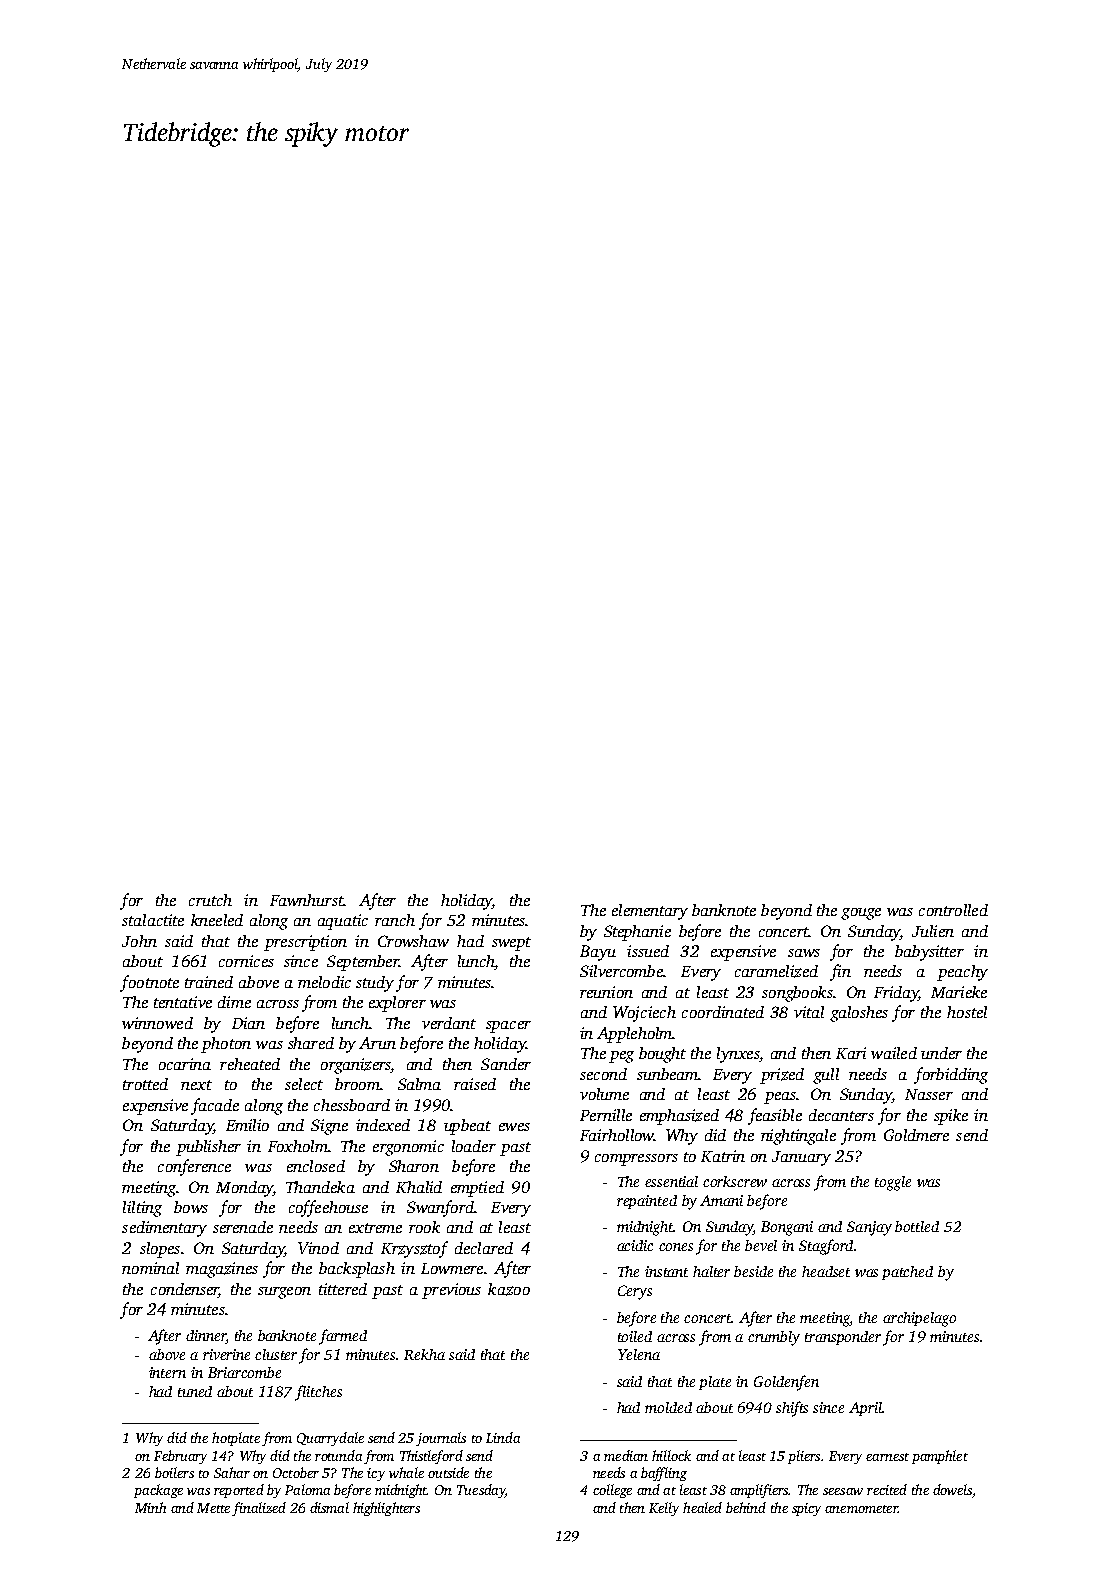  Describe the element at coordinates (210, 900) in the page. I see `crutch` at that location.
